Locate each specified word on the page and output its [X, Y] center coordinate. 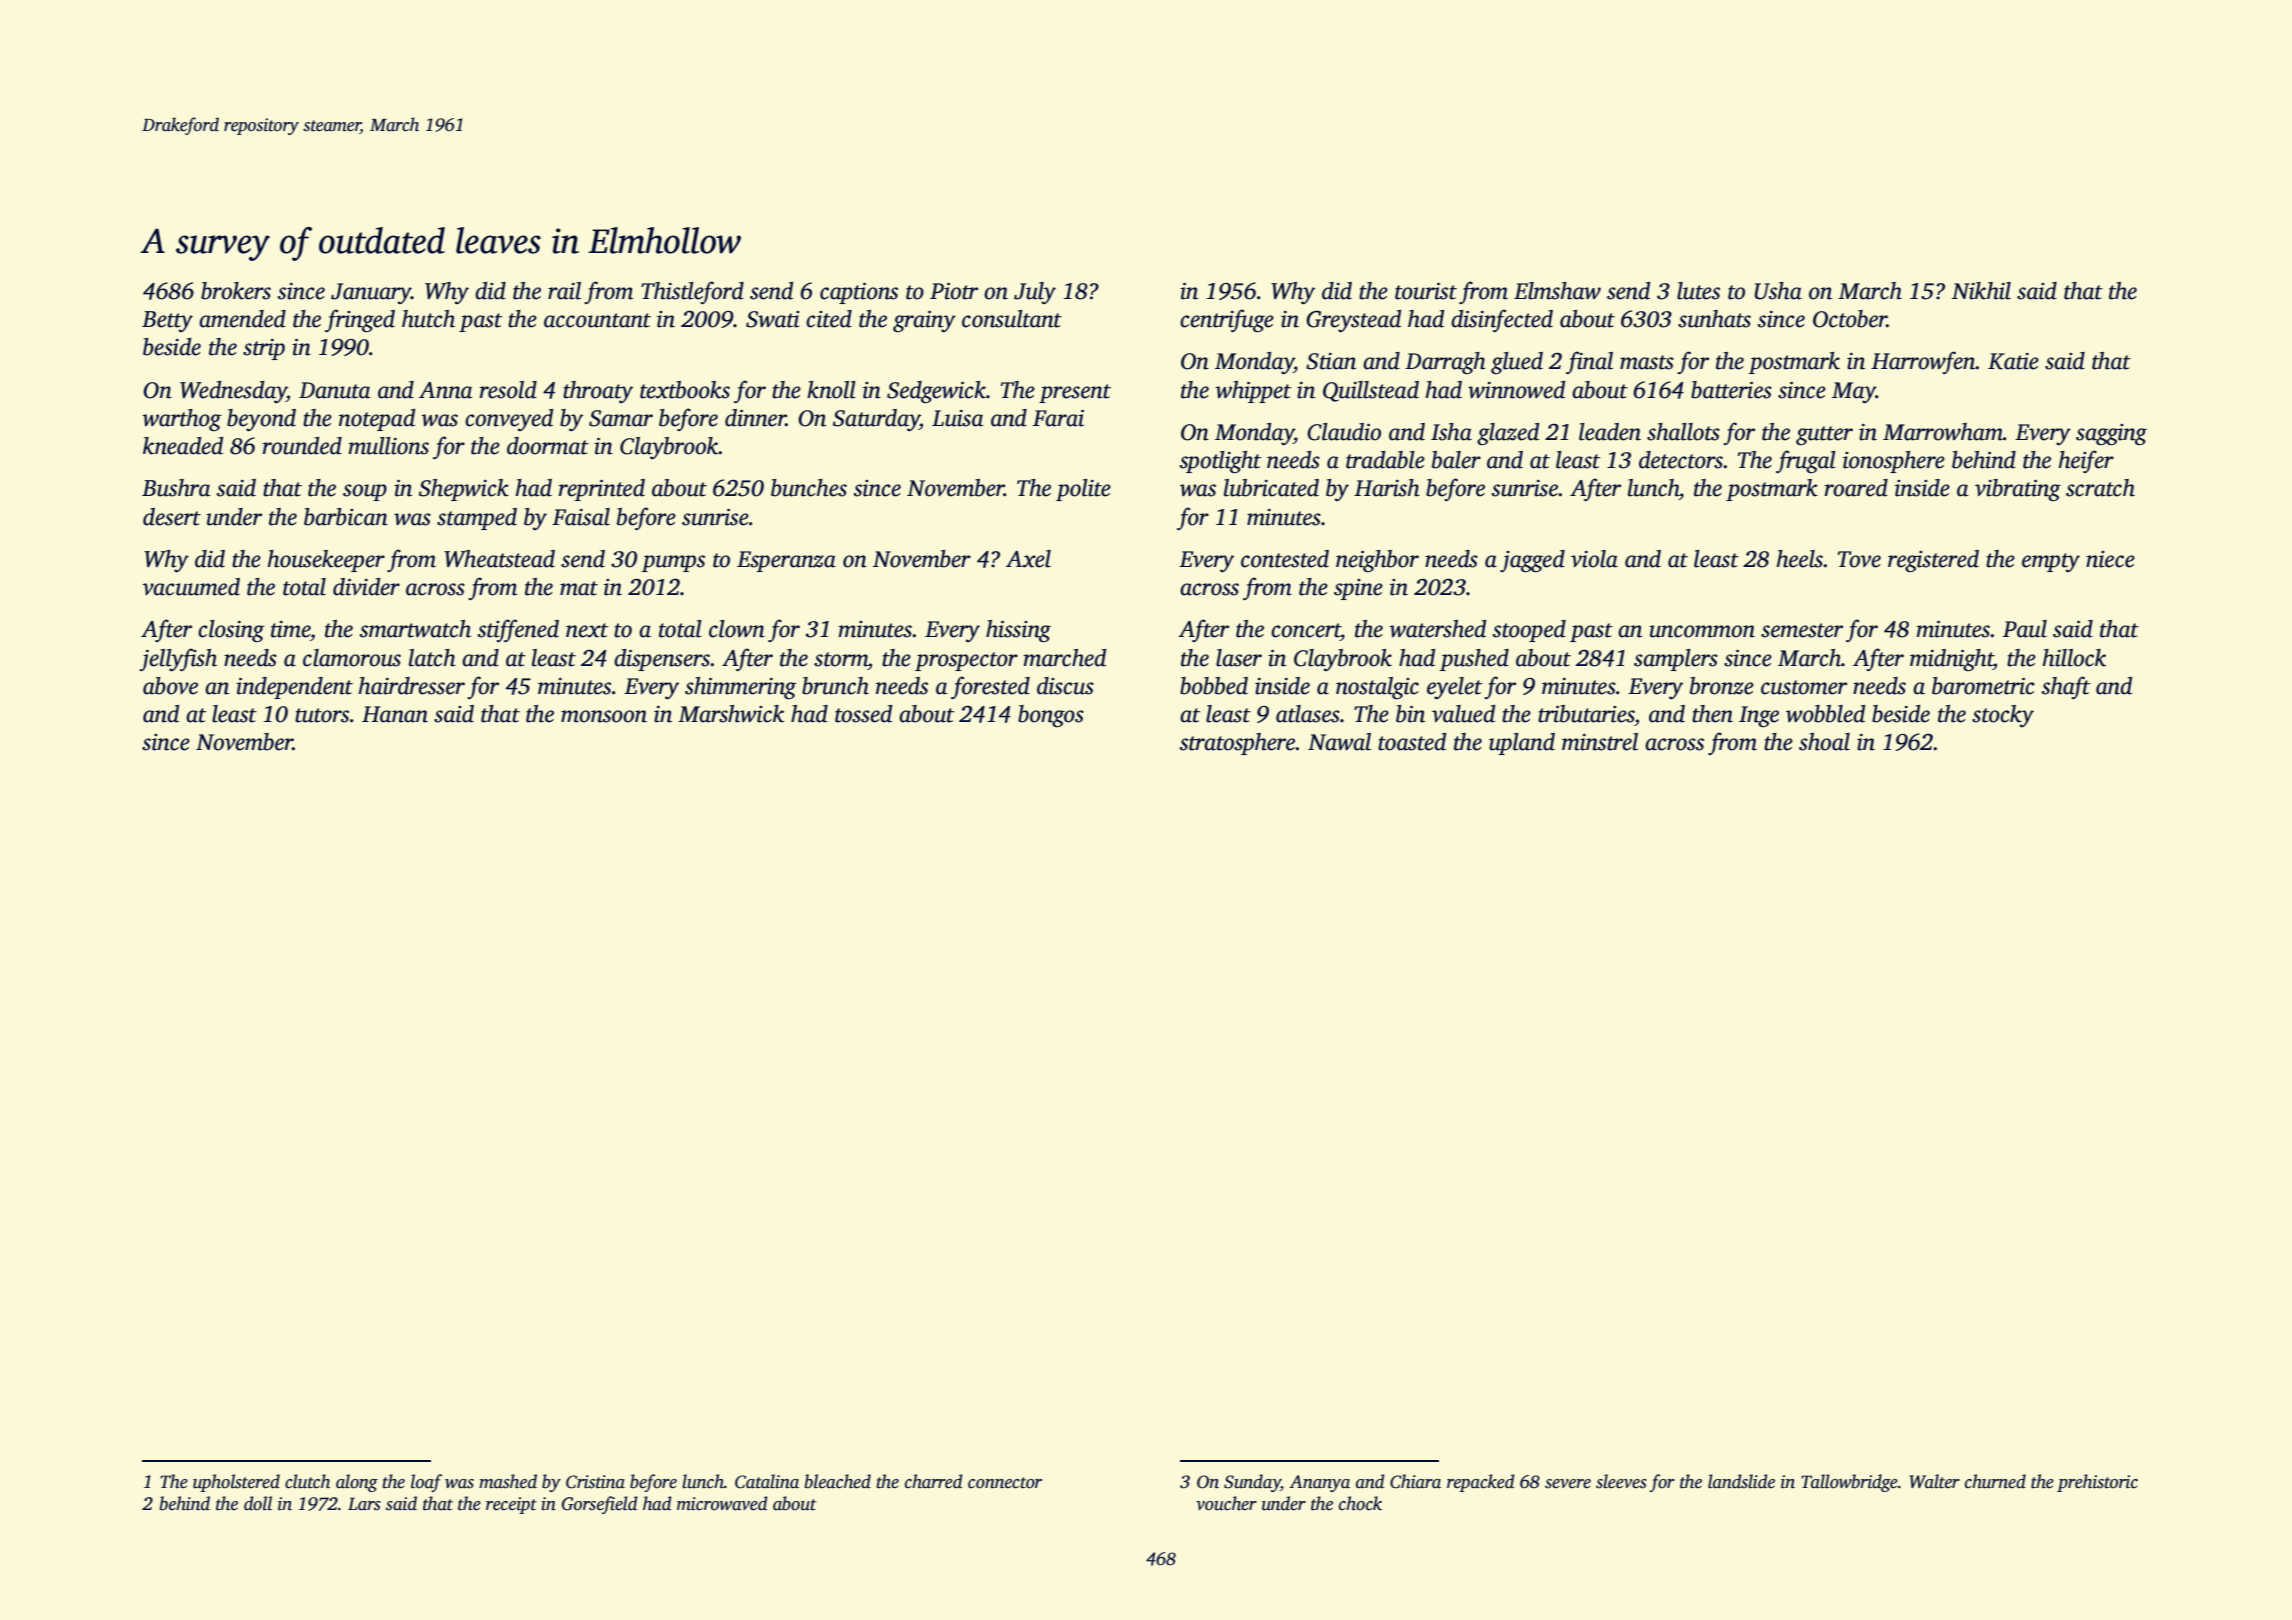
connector [1005, 1483]
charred [933, 1481]
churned [1995, 1481]
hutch [428, 319]
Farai [1058, 418]
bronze [1722, 686]
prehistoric [2097, 1483]
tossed [863, 714]
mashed [508, 1481]
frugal [1806, 461]
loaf [426, 1483]
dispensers [662, 660]
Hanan [395, 714]
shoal [1824, 742]
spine [1358, 589]
